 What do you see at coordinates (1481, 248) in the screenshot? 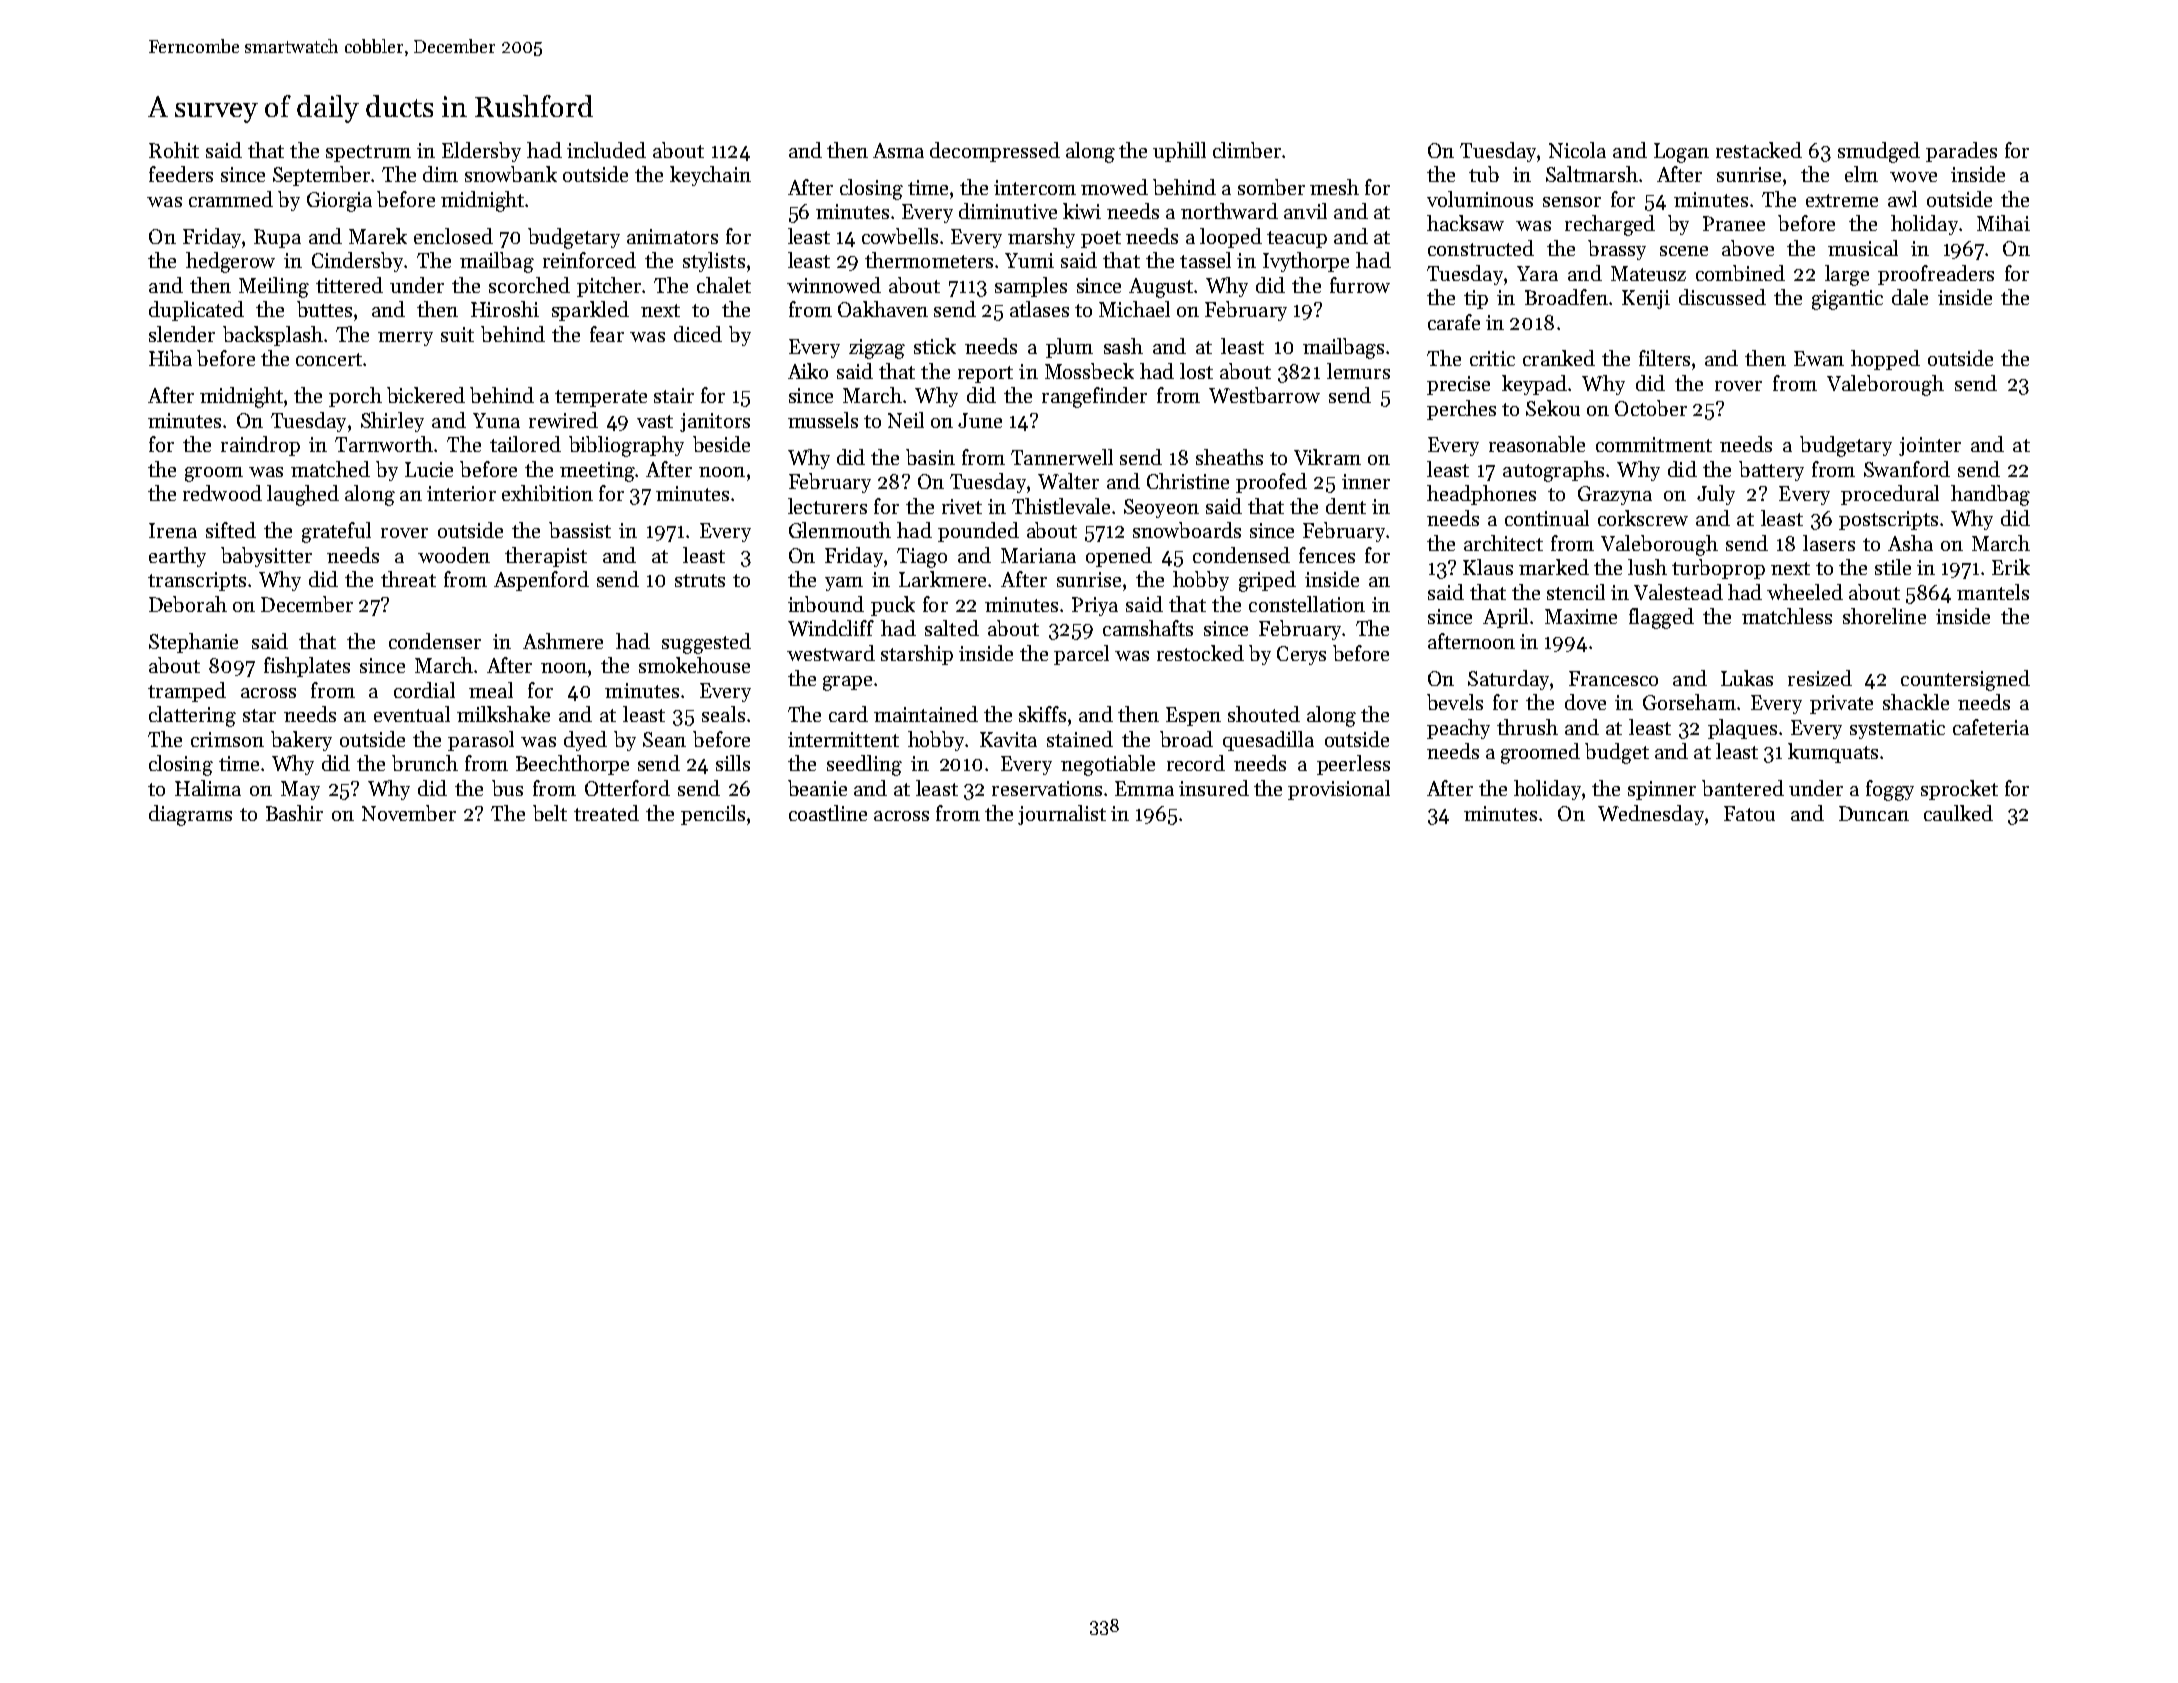
I see `constructed` at bounding box center [1481, 248].
